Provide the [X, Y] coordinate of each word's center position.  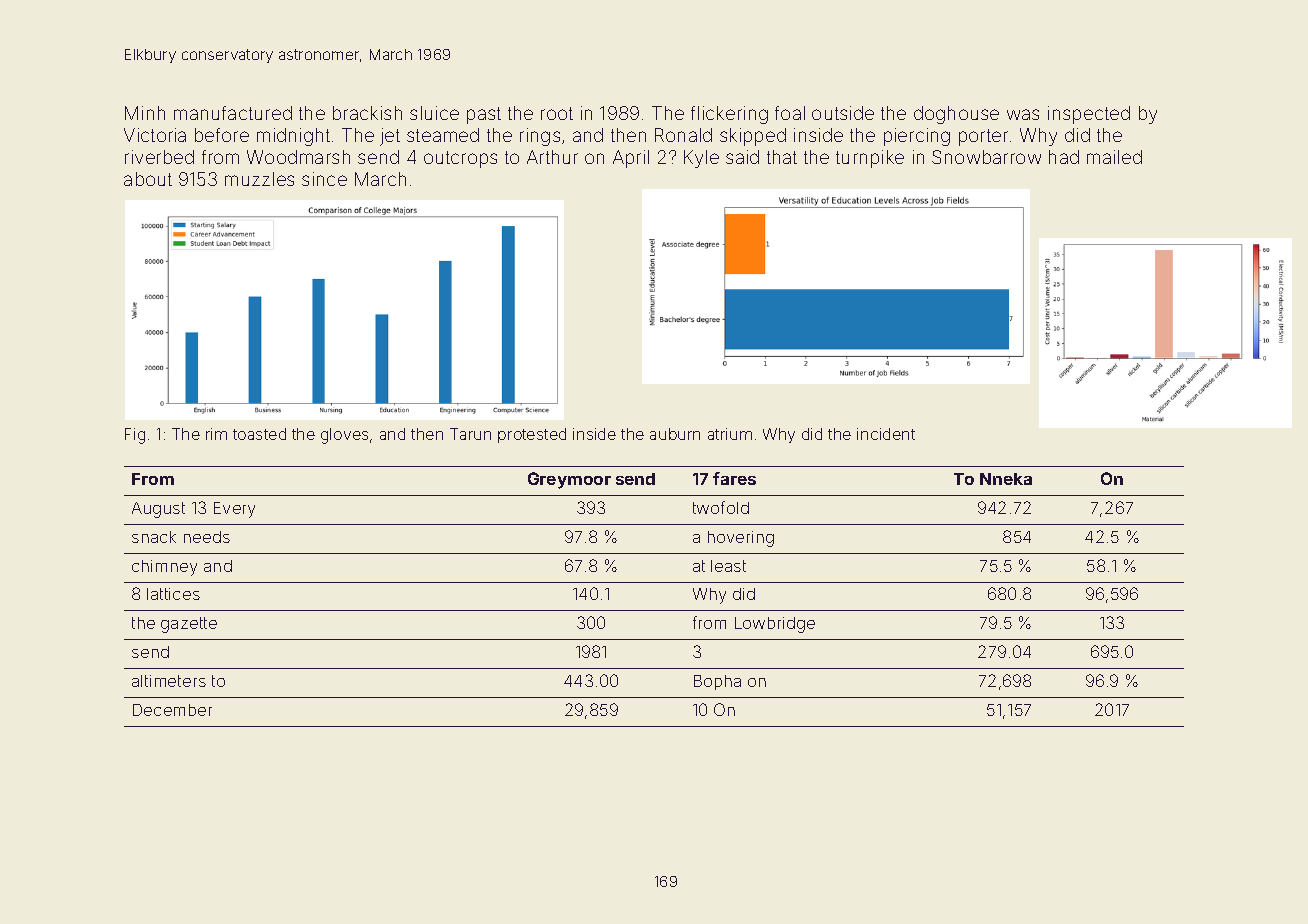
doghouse [956, 115]
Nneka [1006, 479]
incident [886, 434]
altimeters [169, 681]
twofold [721, 507]
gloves [344, 436]
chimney [164, 568]
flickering [729, 115]
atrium [730, 434]
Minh [145, 113]
